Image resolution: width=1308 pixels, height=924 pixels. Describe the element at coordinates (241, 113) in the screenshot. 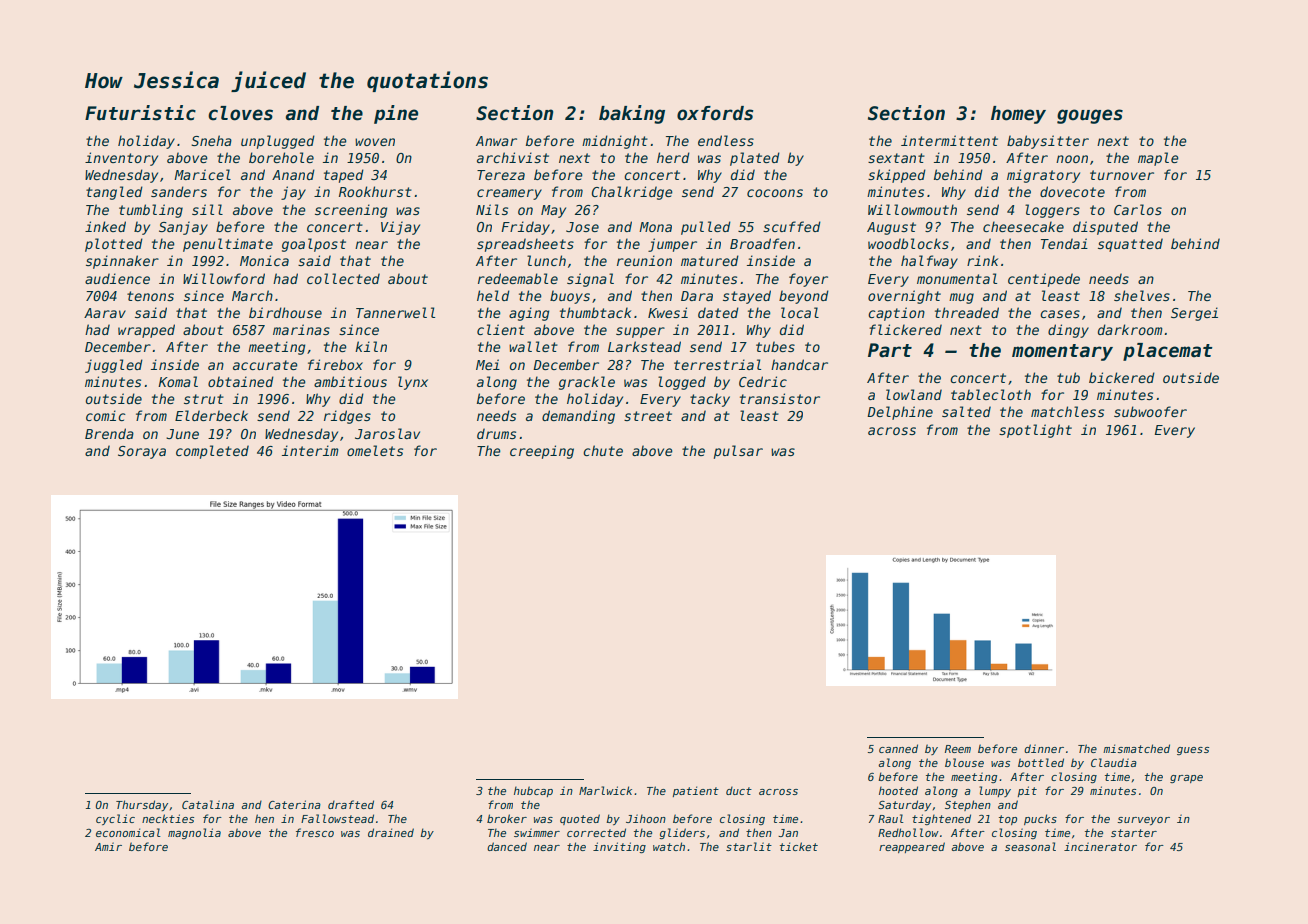

I see `cloves` at that location.
